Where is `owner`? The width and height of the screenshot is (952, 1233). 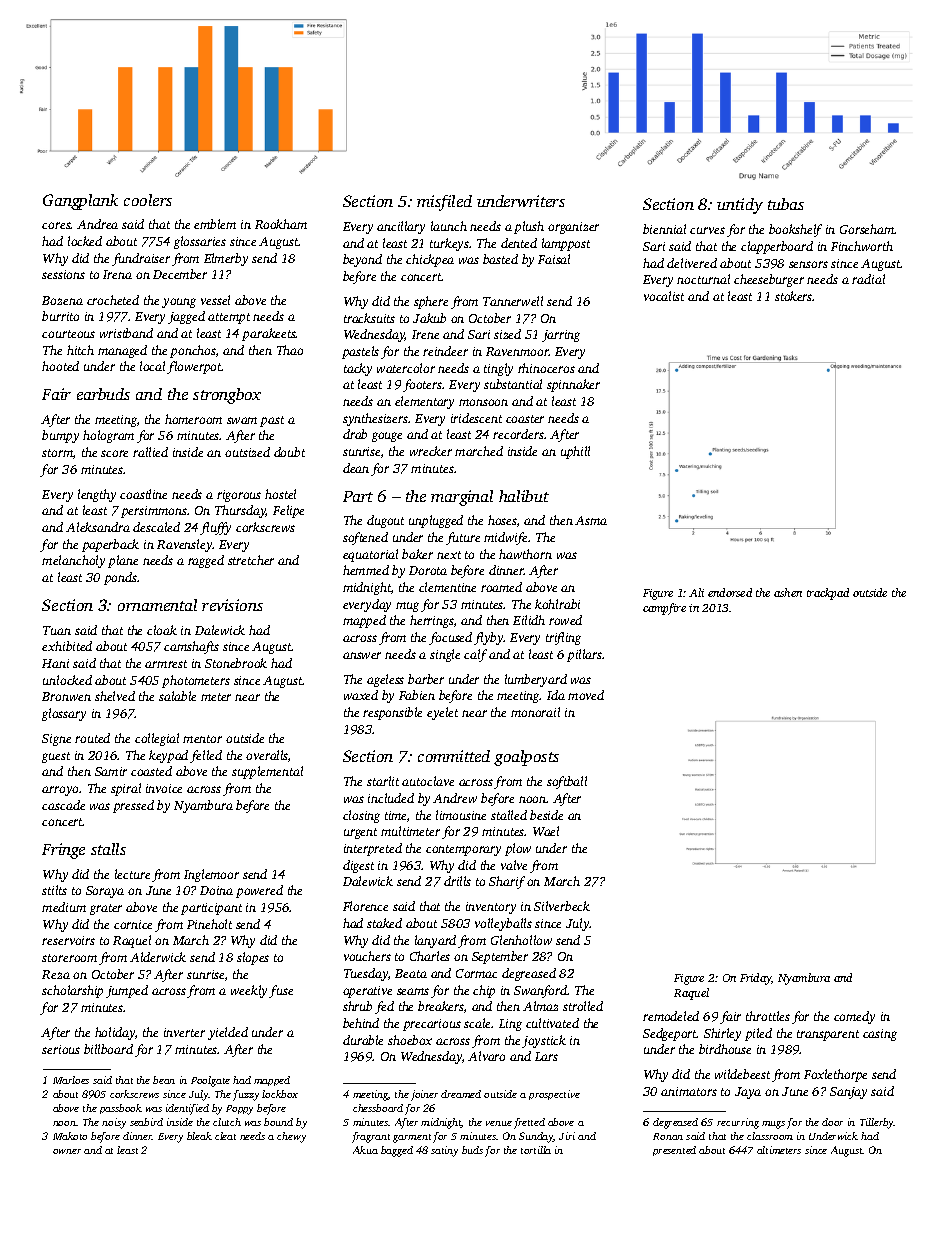 owner is located at coordinates (67, 1151).
